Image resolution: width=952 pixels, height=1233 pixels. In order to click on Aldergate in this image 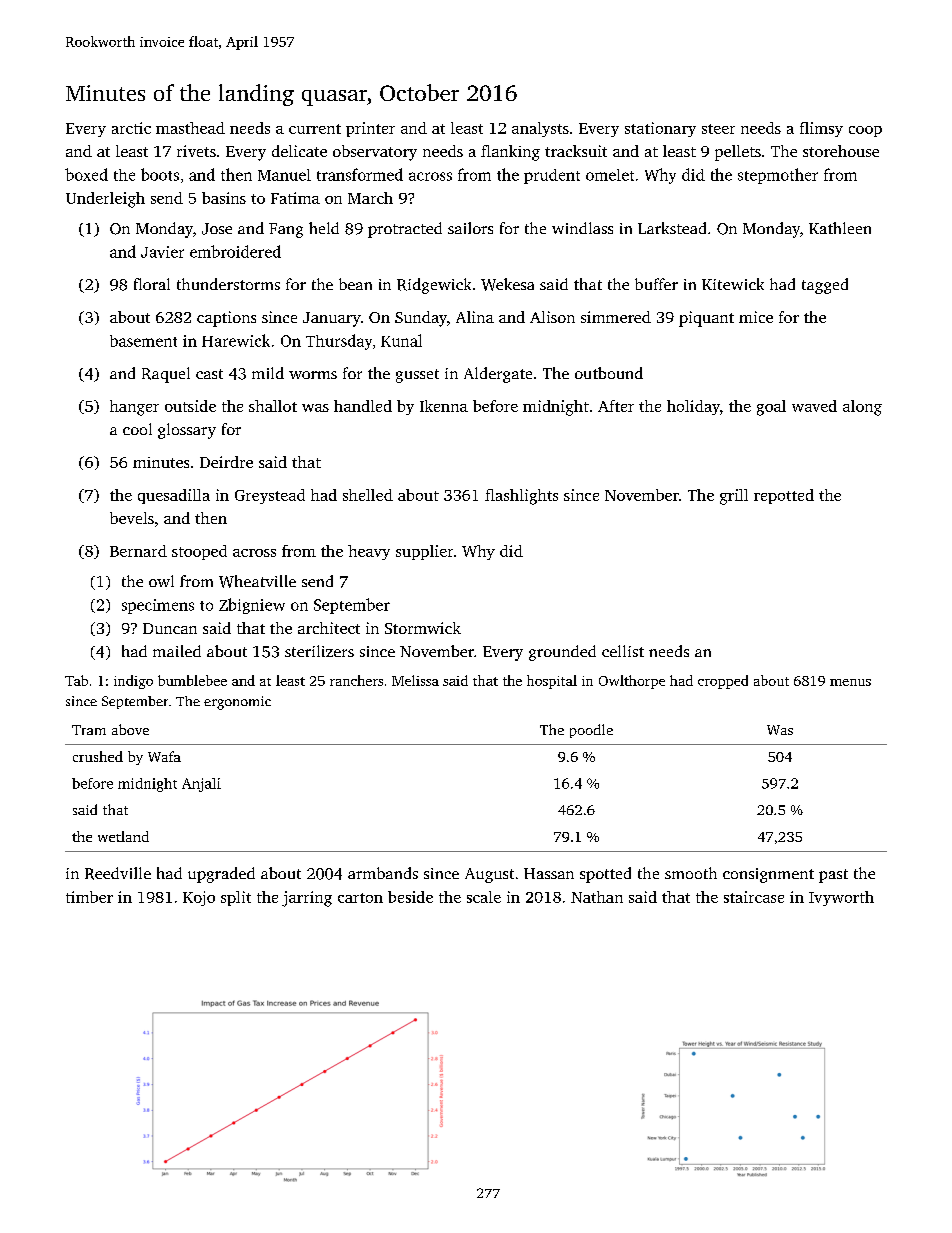, I will do `click(498, 375)`.
